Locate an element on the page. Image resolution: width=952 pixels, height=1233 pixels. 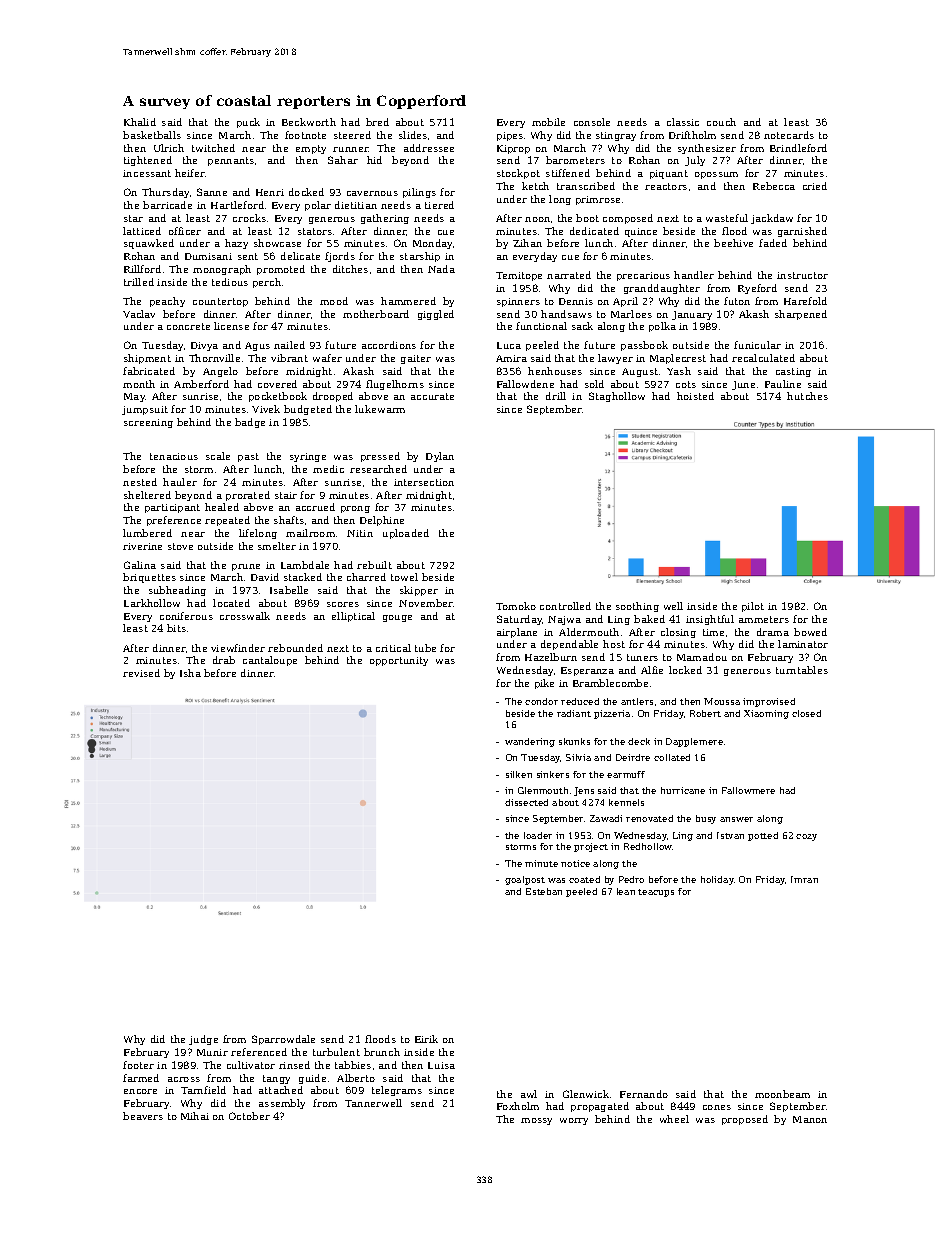
Mamadou is located at coordinates (702, 657).
